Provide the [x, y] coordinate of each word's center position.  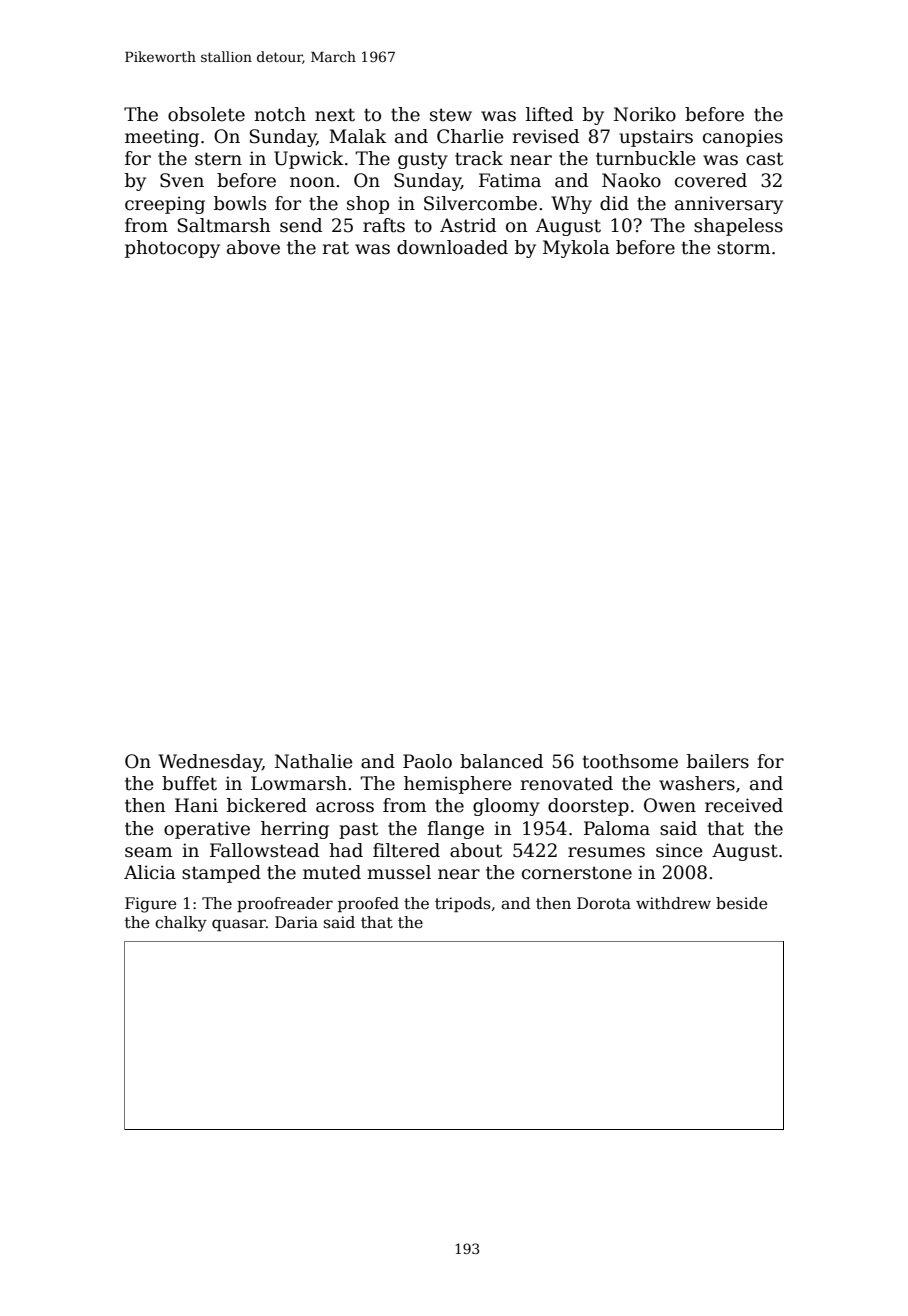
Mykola [576, 249]
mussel [399, 872]
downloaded [452, 247]
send [301, 225]
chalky [181, 924]
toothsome [630, 761]
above [253, 247]
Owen [670, 805]
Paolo [427, 761]
